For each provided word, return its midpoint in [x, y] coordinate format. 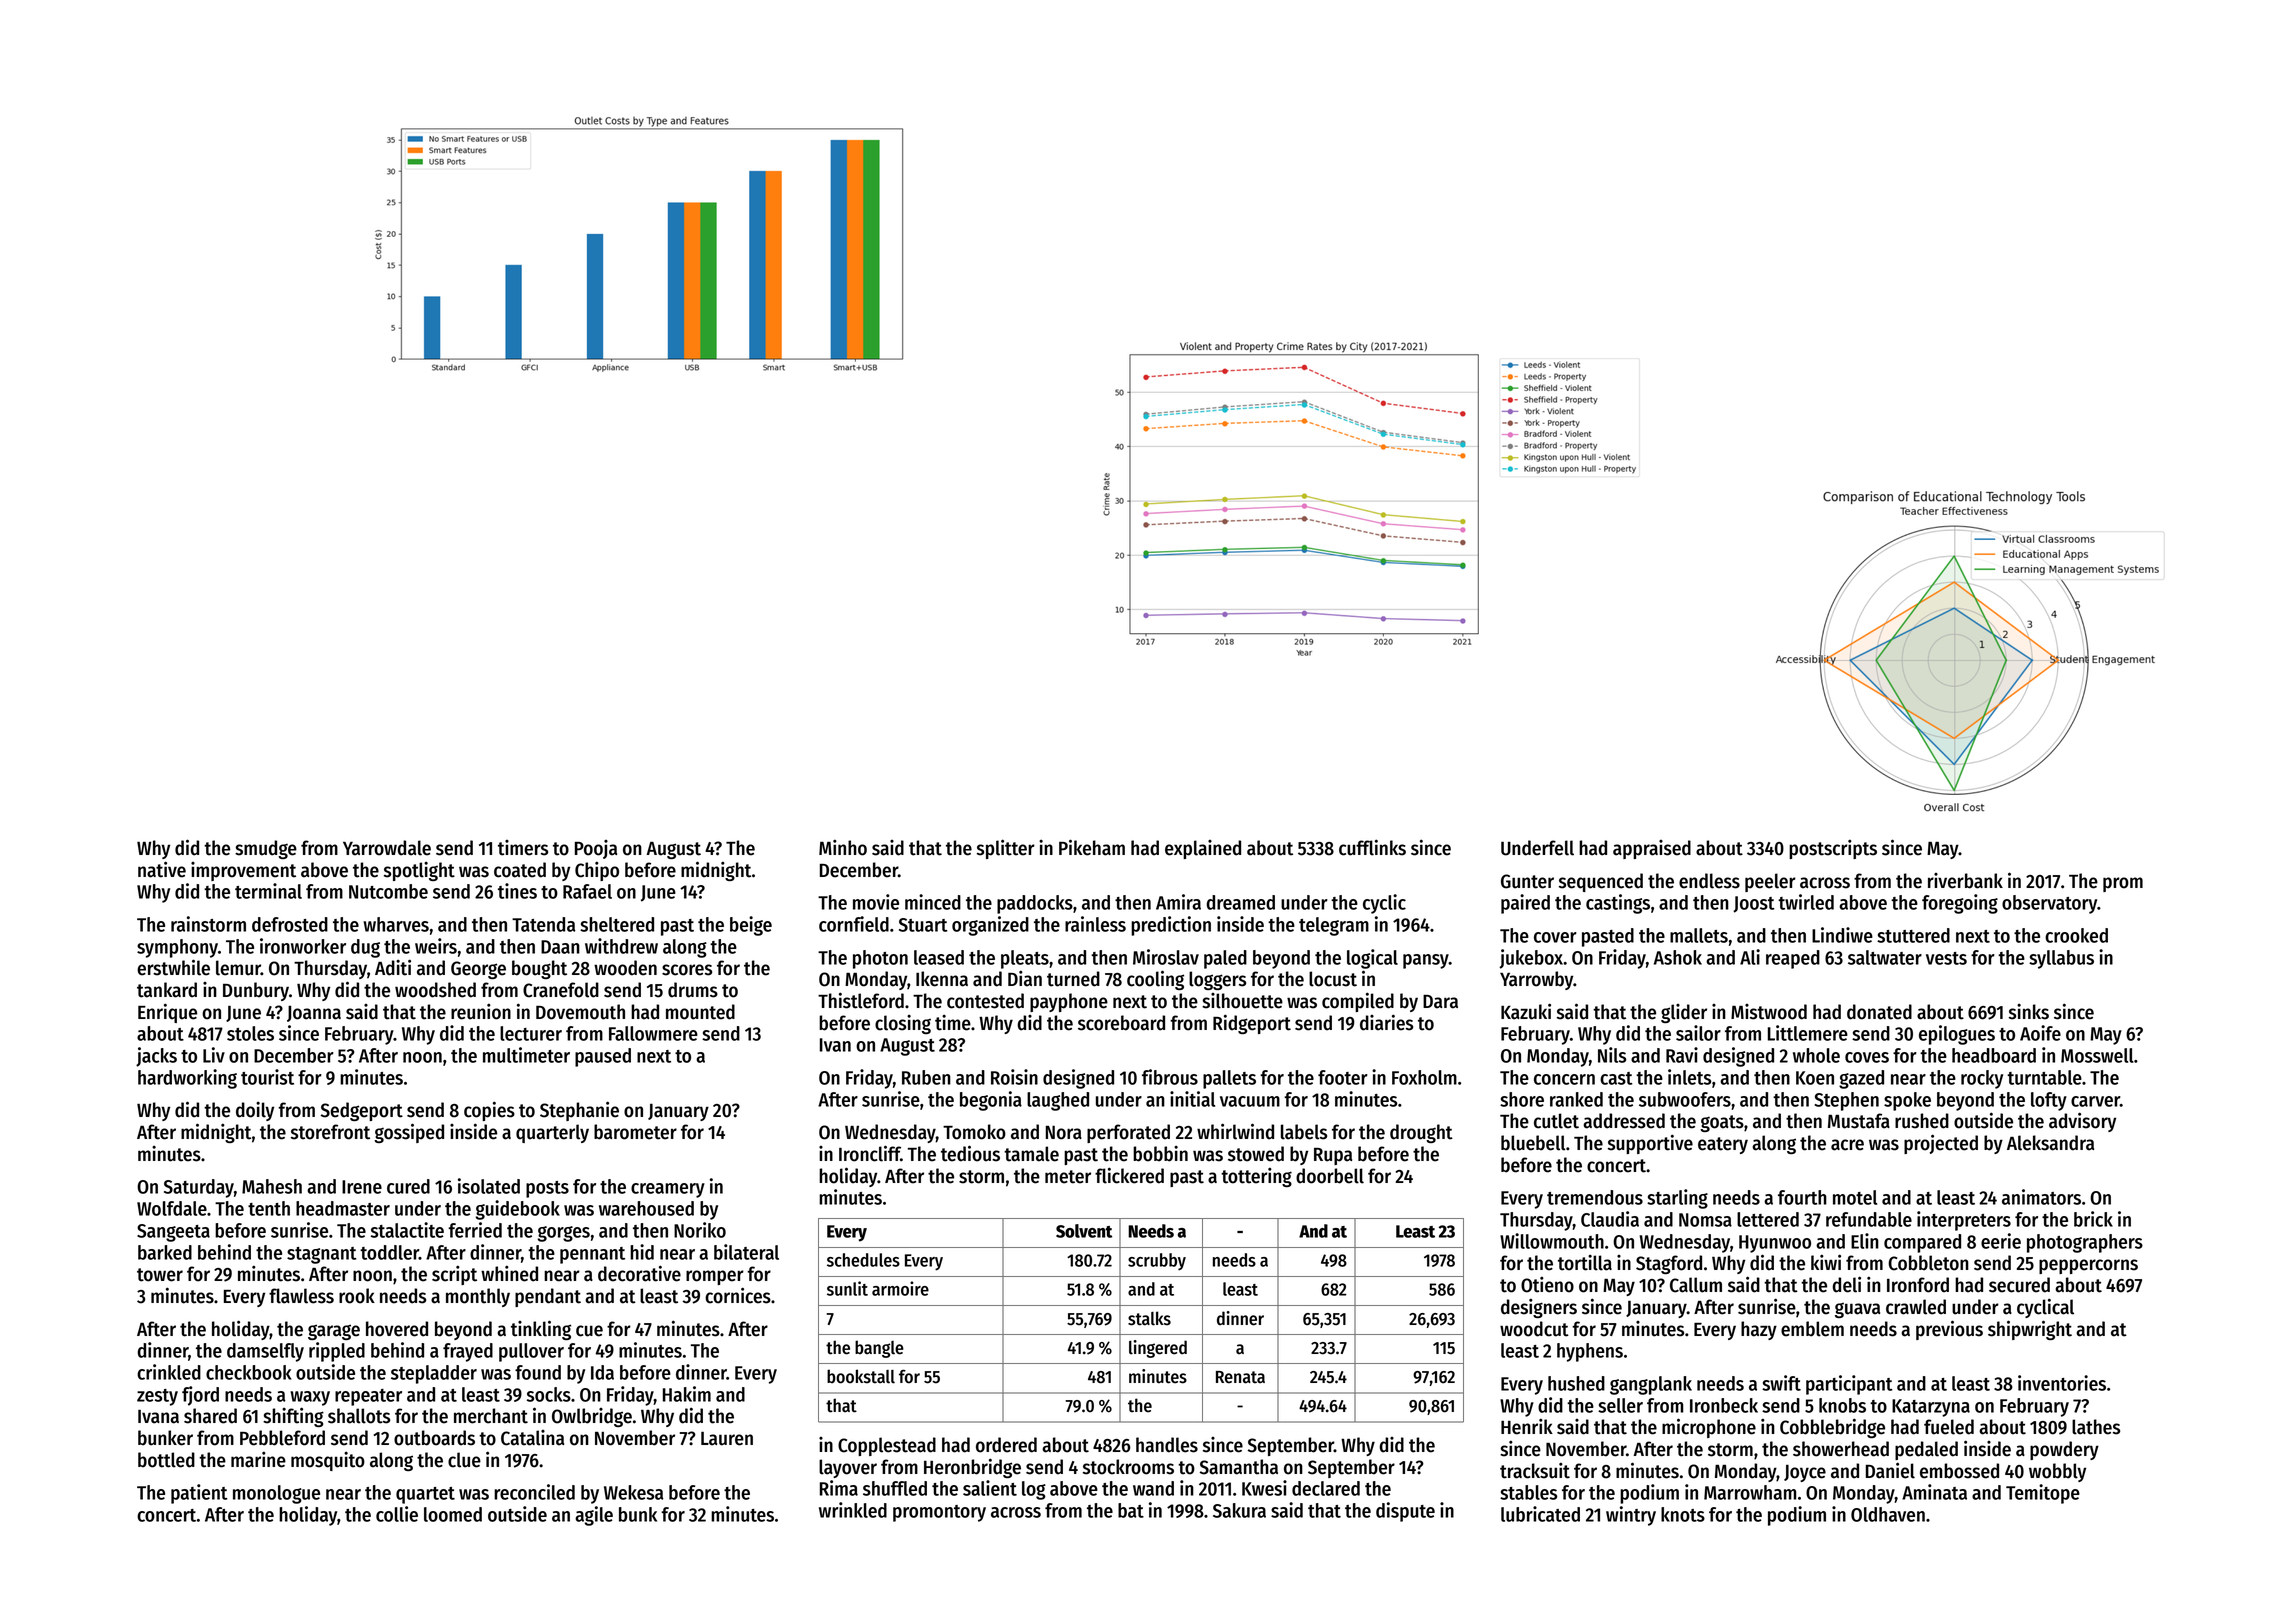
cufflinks [1372, 847]
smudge [266, 849]
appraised [1652, 849]
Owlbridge [592, 1417]
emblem [1812, 1329]
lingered [1158, 1349]
